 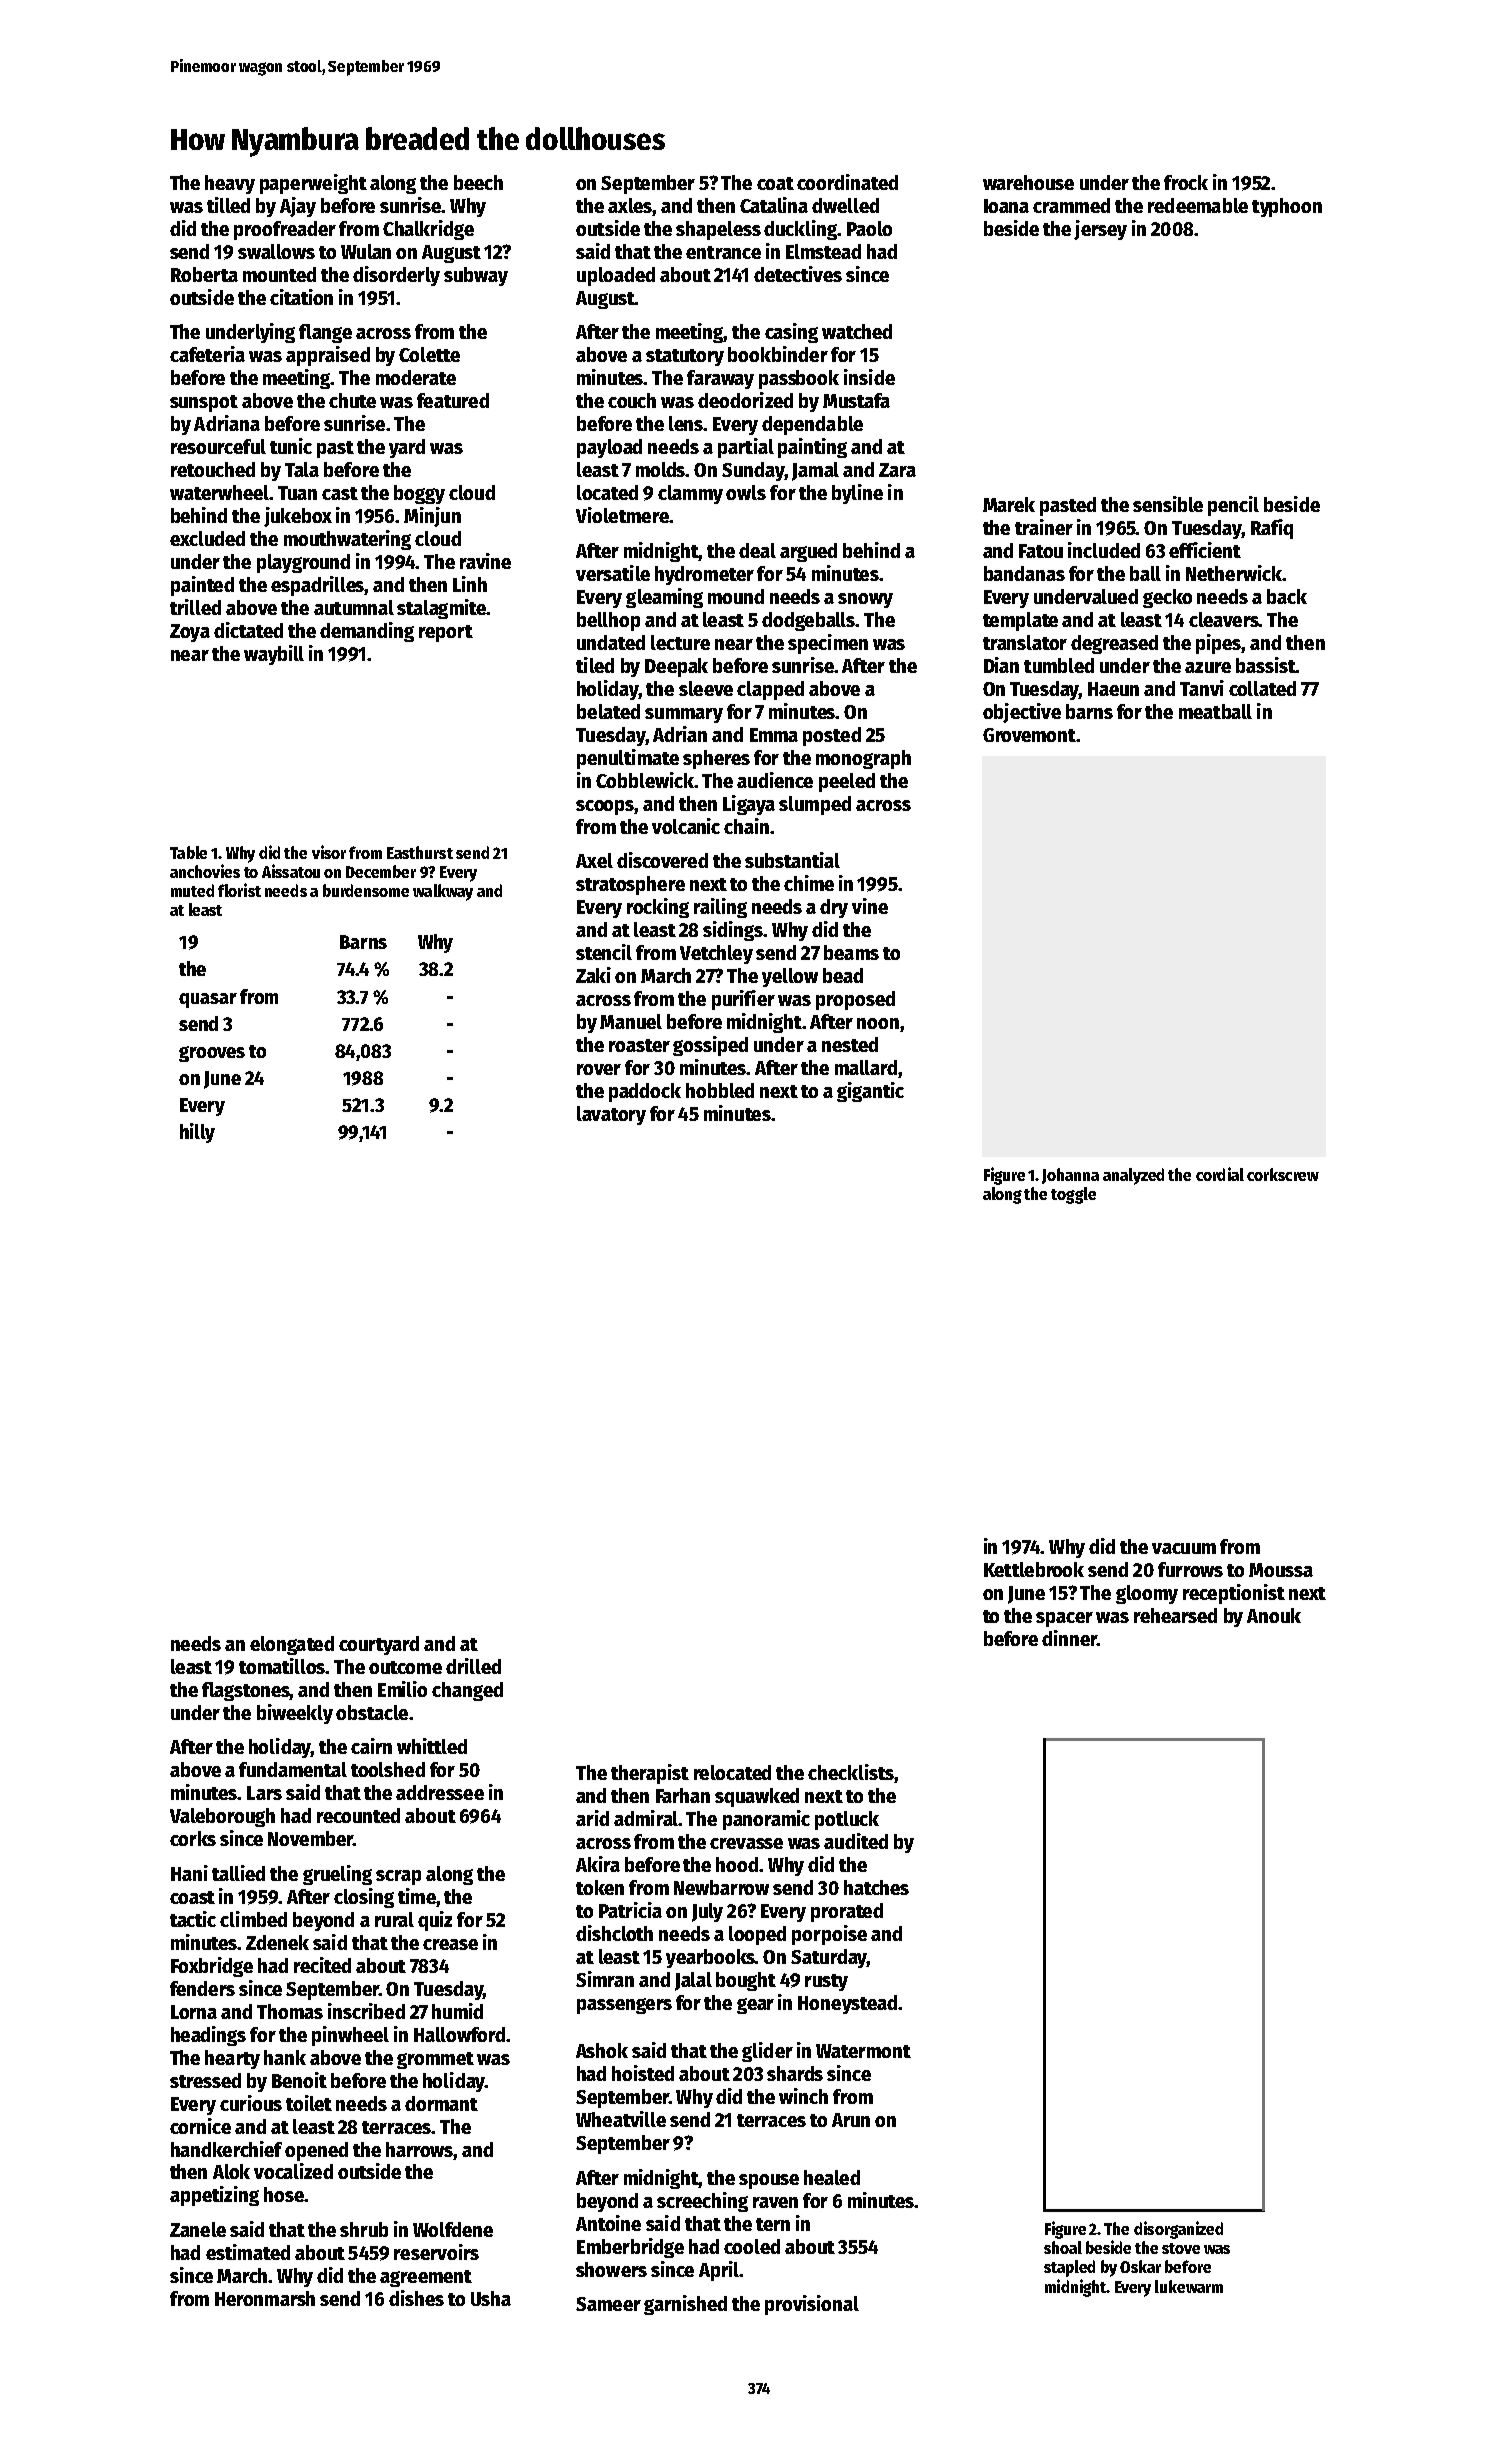 I want to click on grooves, so click(x=212, y=1054).
